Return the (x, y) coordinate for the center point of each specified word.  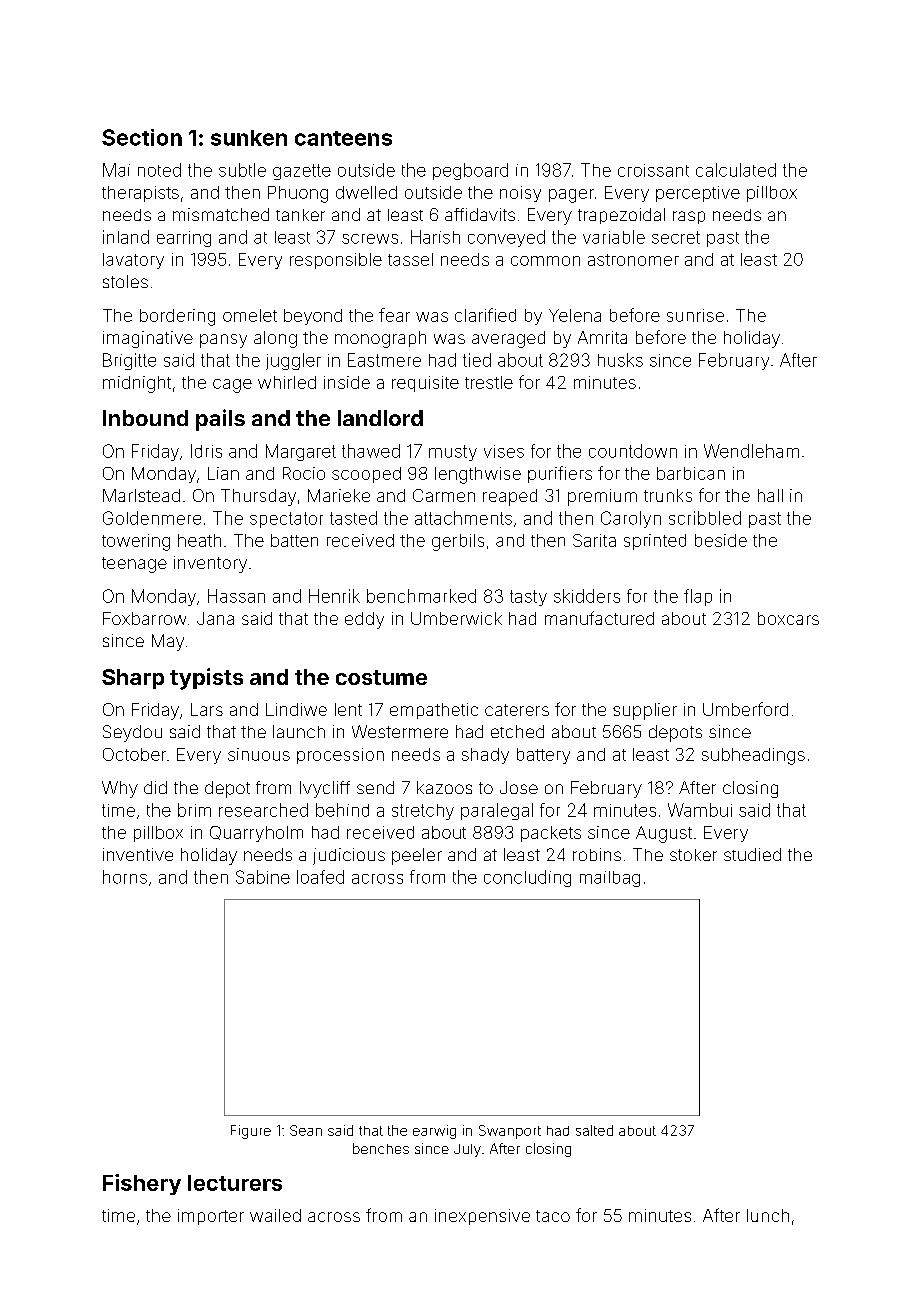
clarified (485, 315)
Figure (251, 1132)
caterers (517, 710)
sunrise (695, 315)
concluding (527, 878)
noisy (520, 194)
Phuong (298, 194)
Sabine (263, 877)
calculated (736, 170)
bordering (177, 317)
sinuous (259, 754)
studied (752, 854)
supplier (645, 711)
